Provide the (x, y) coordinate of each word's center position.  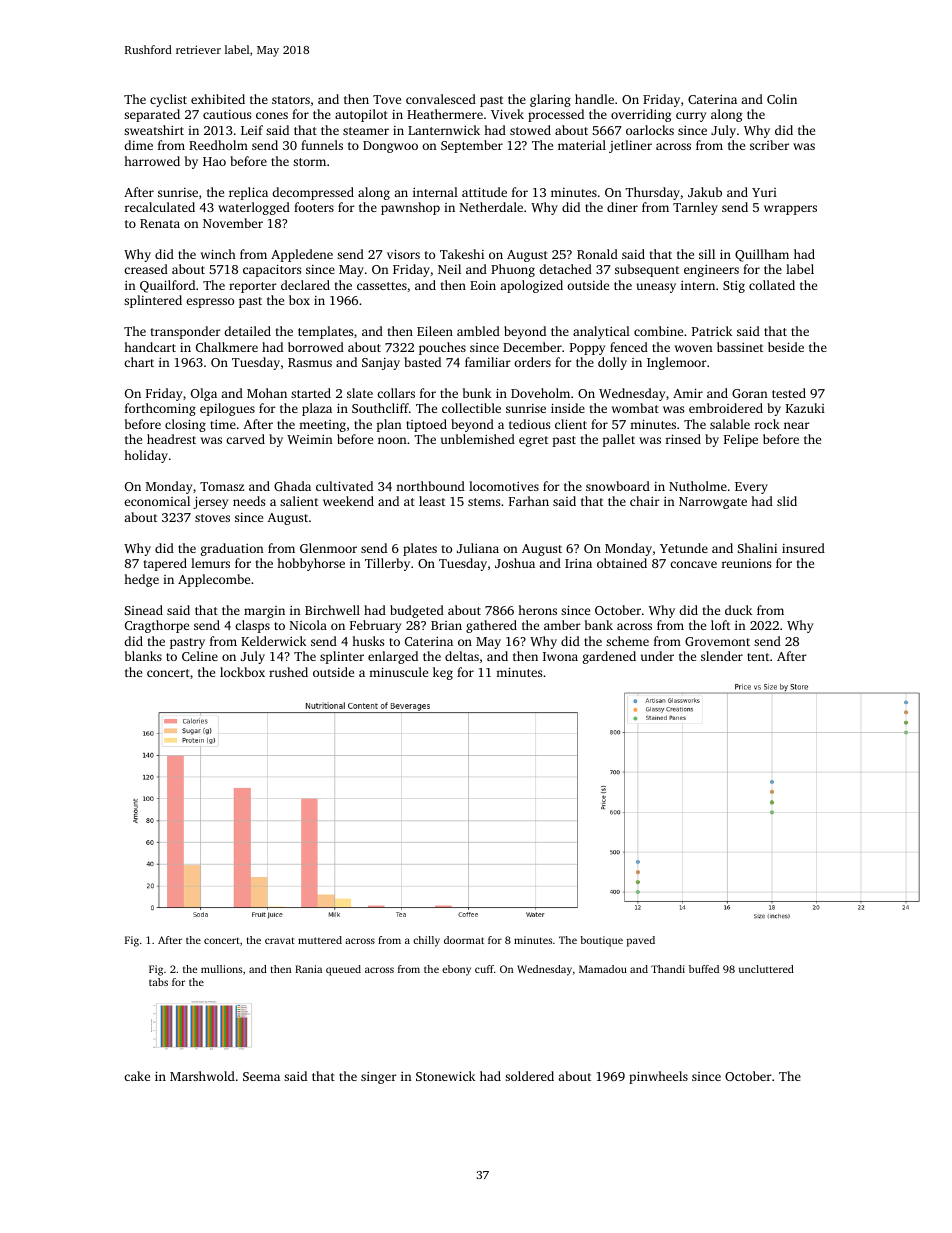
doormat (464, 940)
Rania (308, 969)
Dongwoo (390, 147)
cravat (280, 940)
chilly (426, 941)
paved (641, 941)
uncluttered (766, 969)
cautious (227, 114)
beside (786, 347)
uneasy (656, 288)
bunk (477, 393)
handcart (150, 347)
